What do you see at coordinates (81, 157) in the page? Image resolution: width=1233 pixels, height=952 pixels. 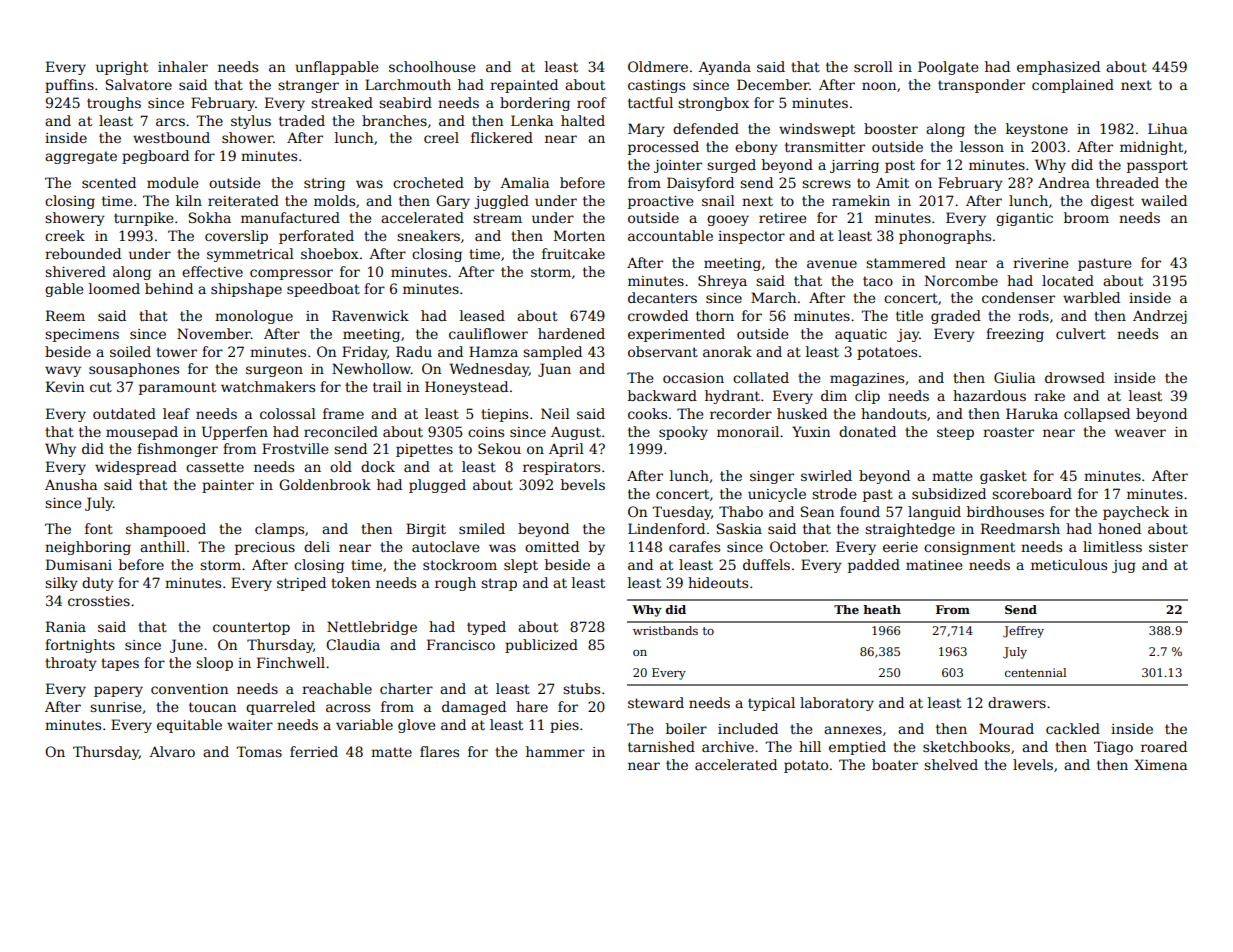 I see `aggregate` at bounding box center [81, 157].
